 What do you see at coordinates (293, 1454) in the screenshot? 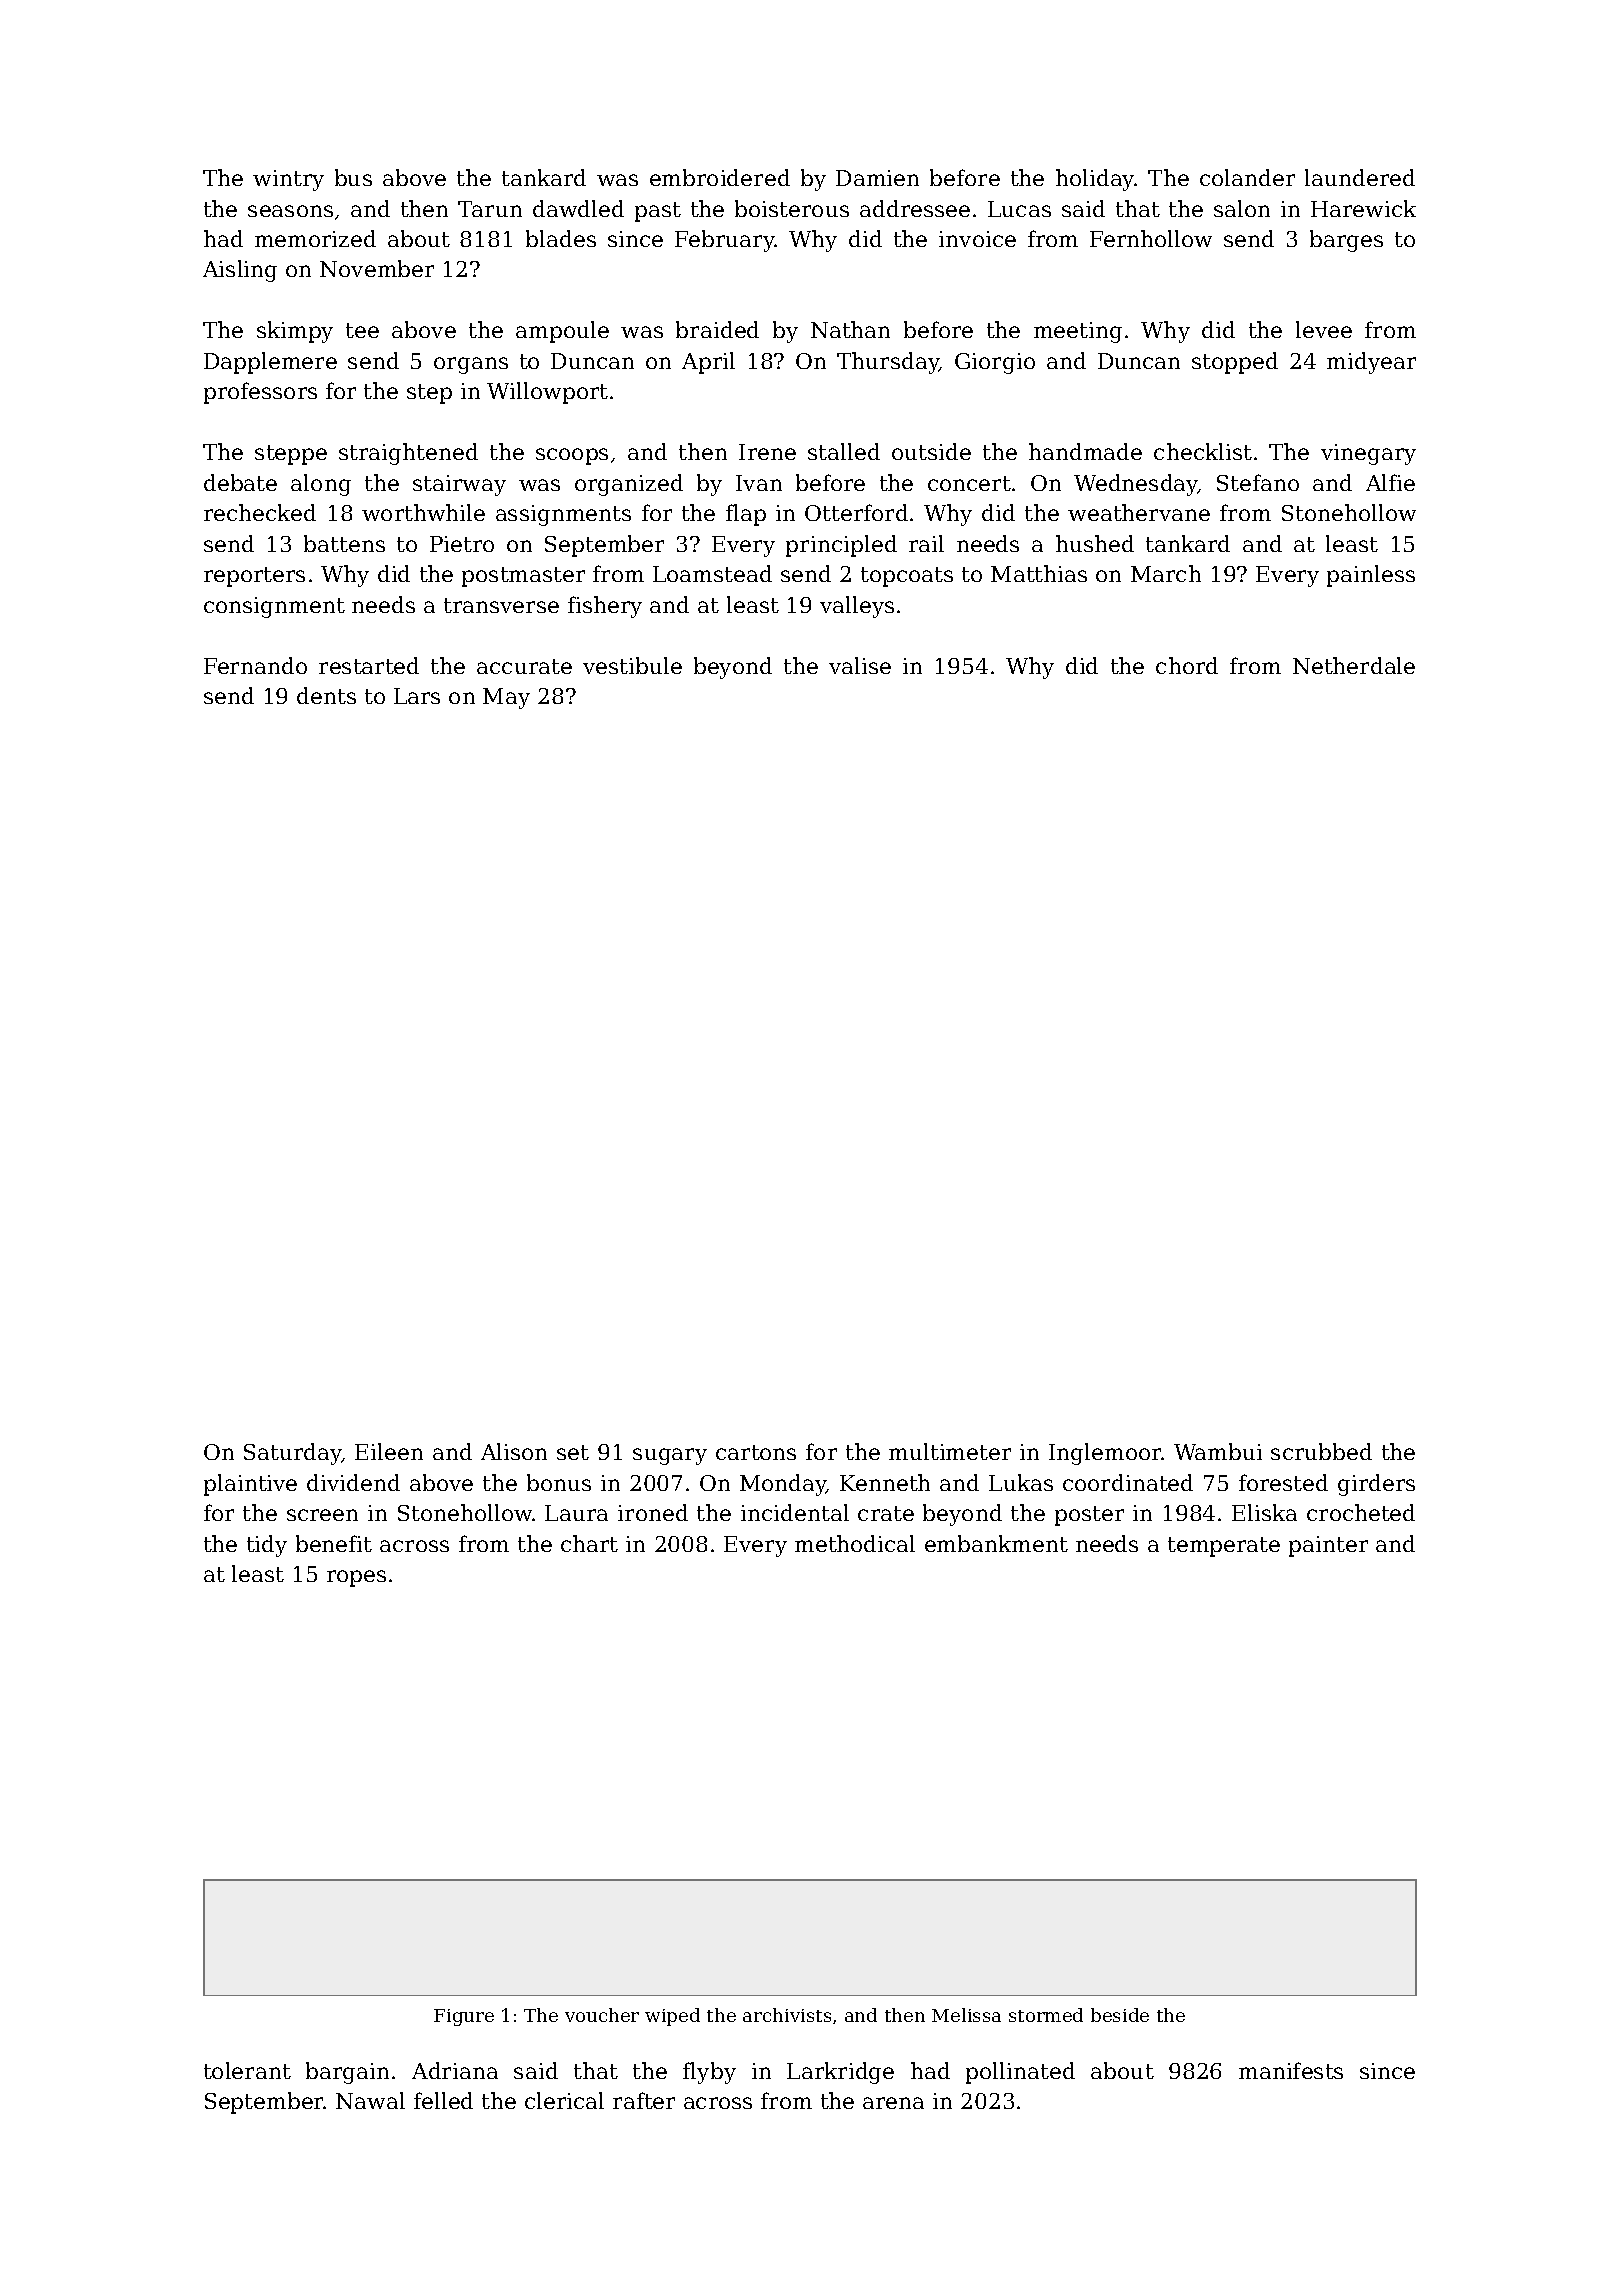
I see `Saturday` at bounding box center [293, 1454].
